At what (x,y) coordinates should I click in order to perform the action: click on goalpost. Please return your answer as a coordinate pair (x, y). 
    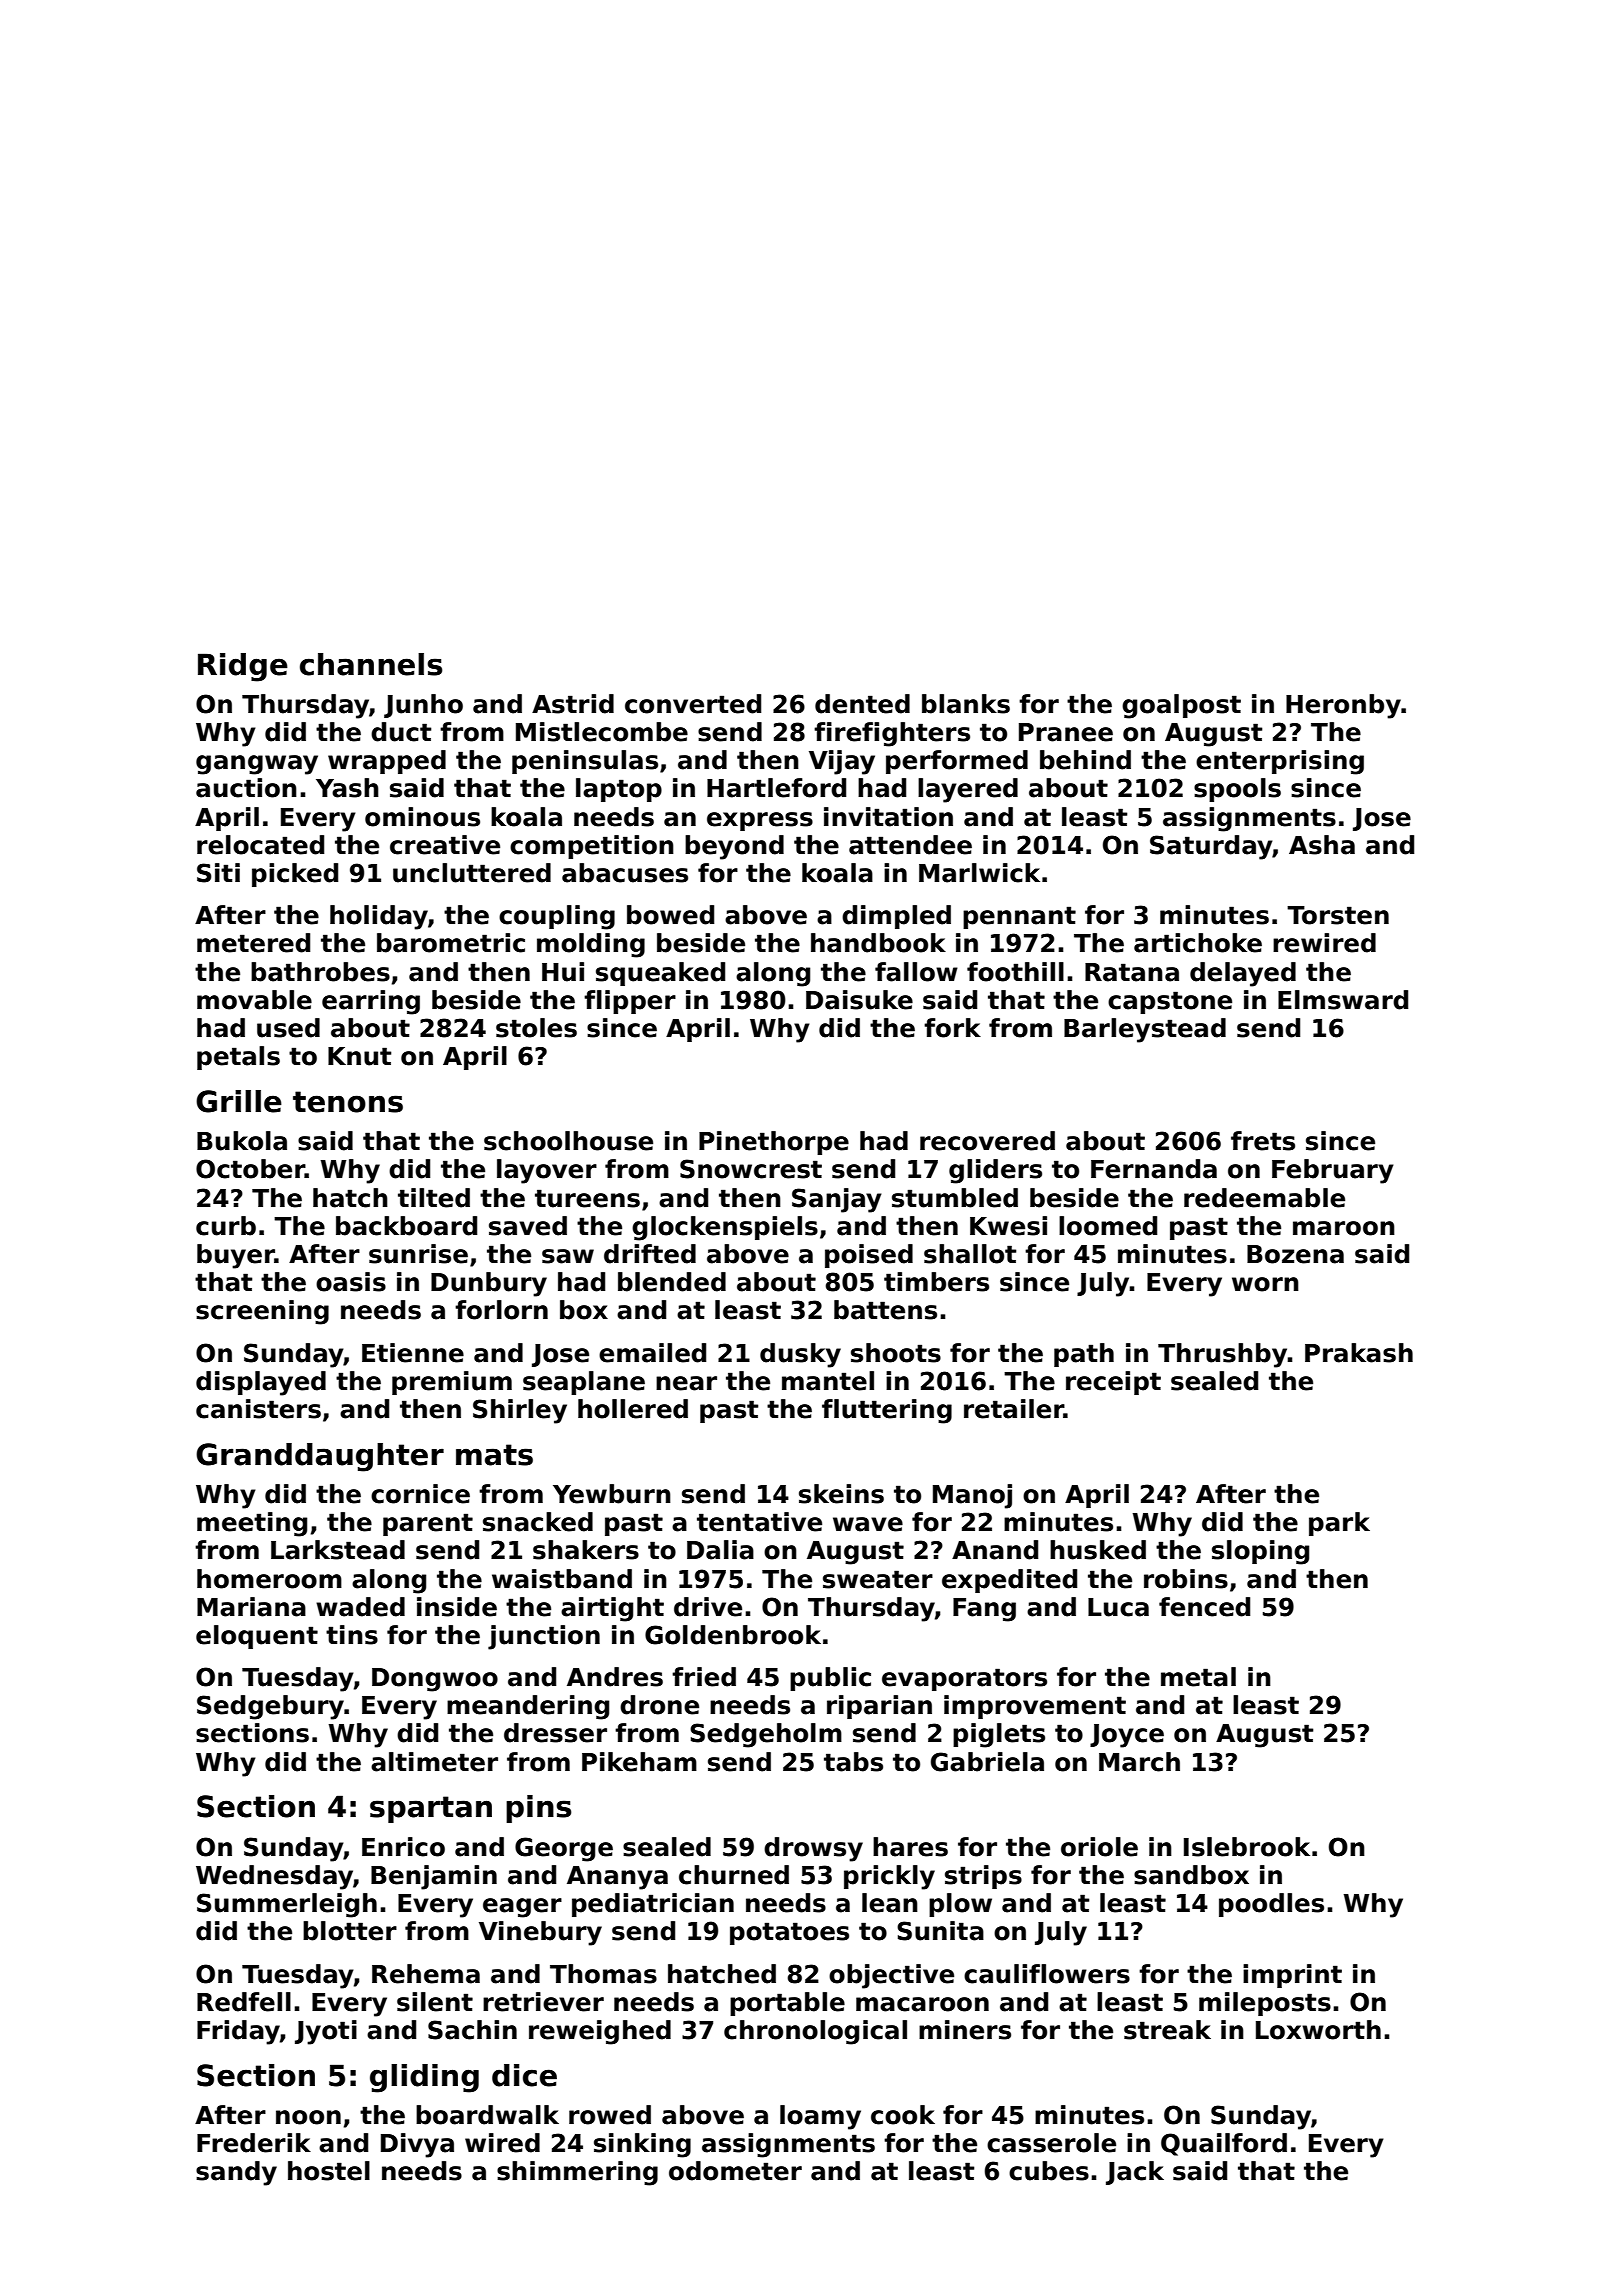
    Looking at the image, I should click on (1181, 706).
